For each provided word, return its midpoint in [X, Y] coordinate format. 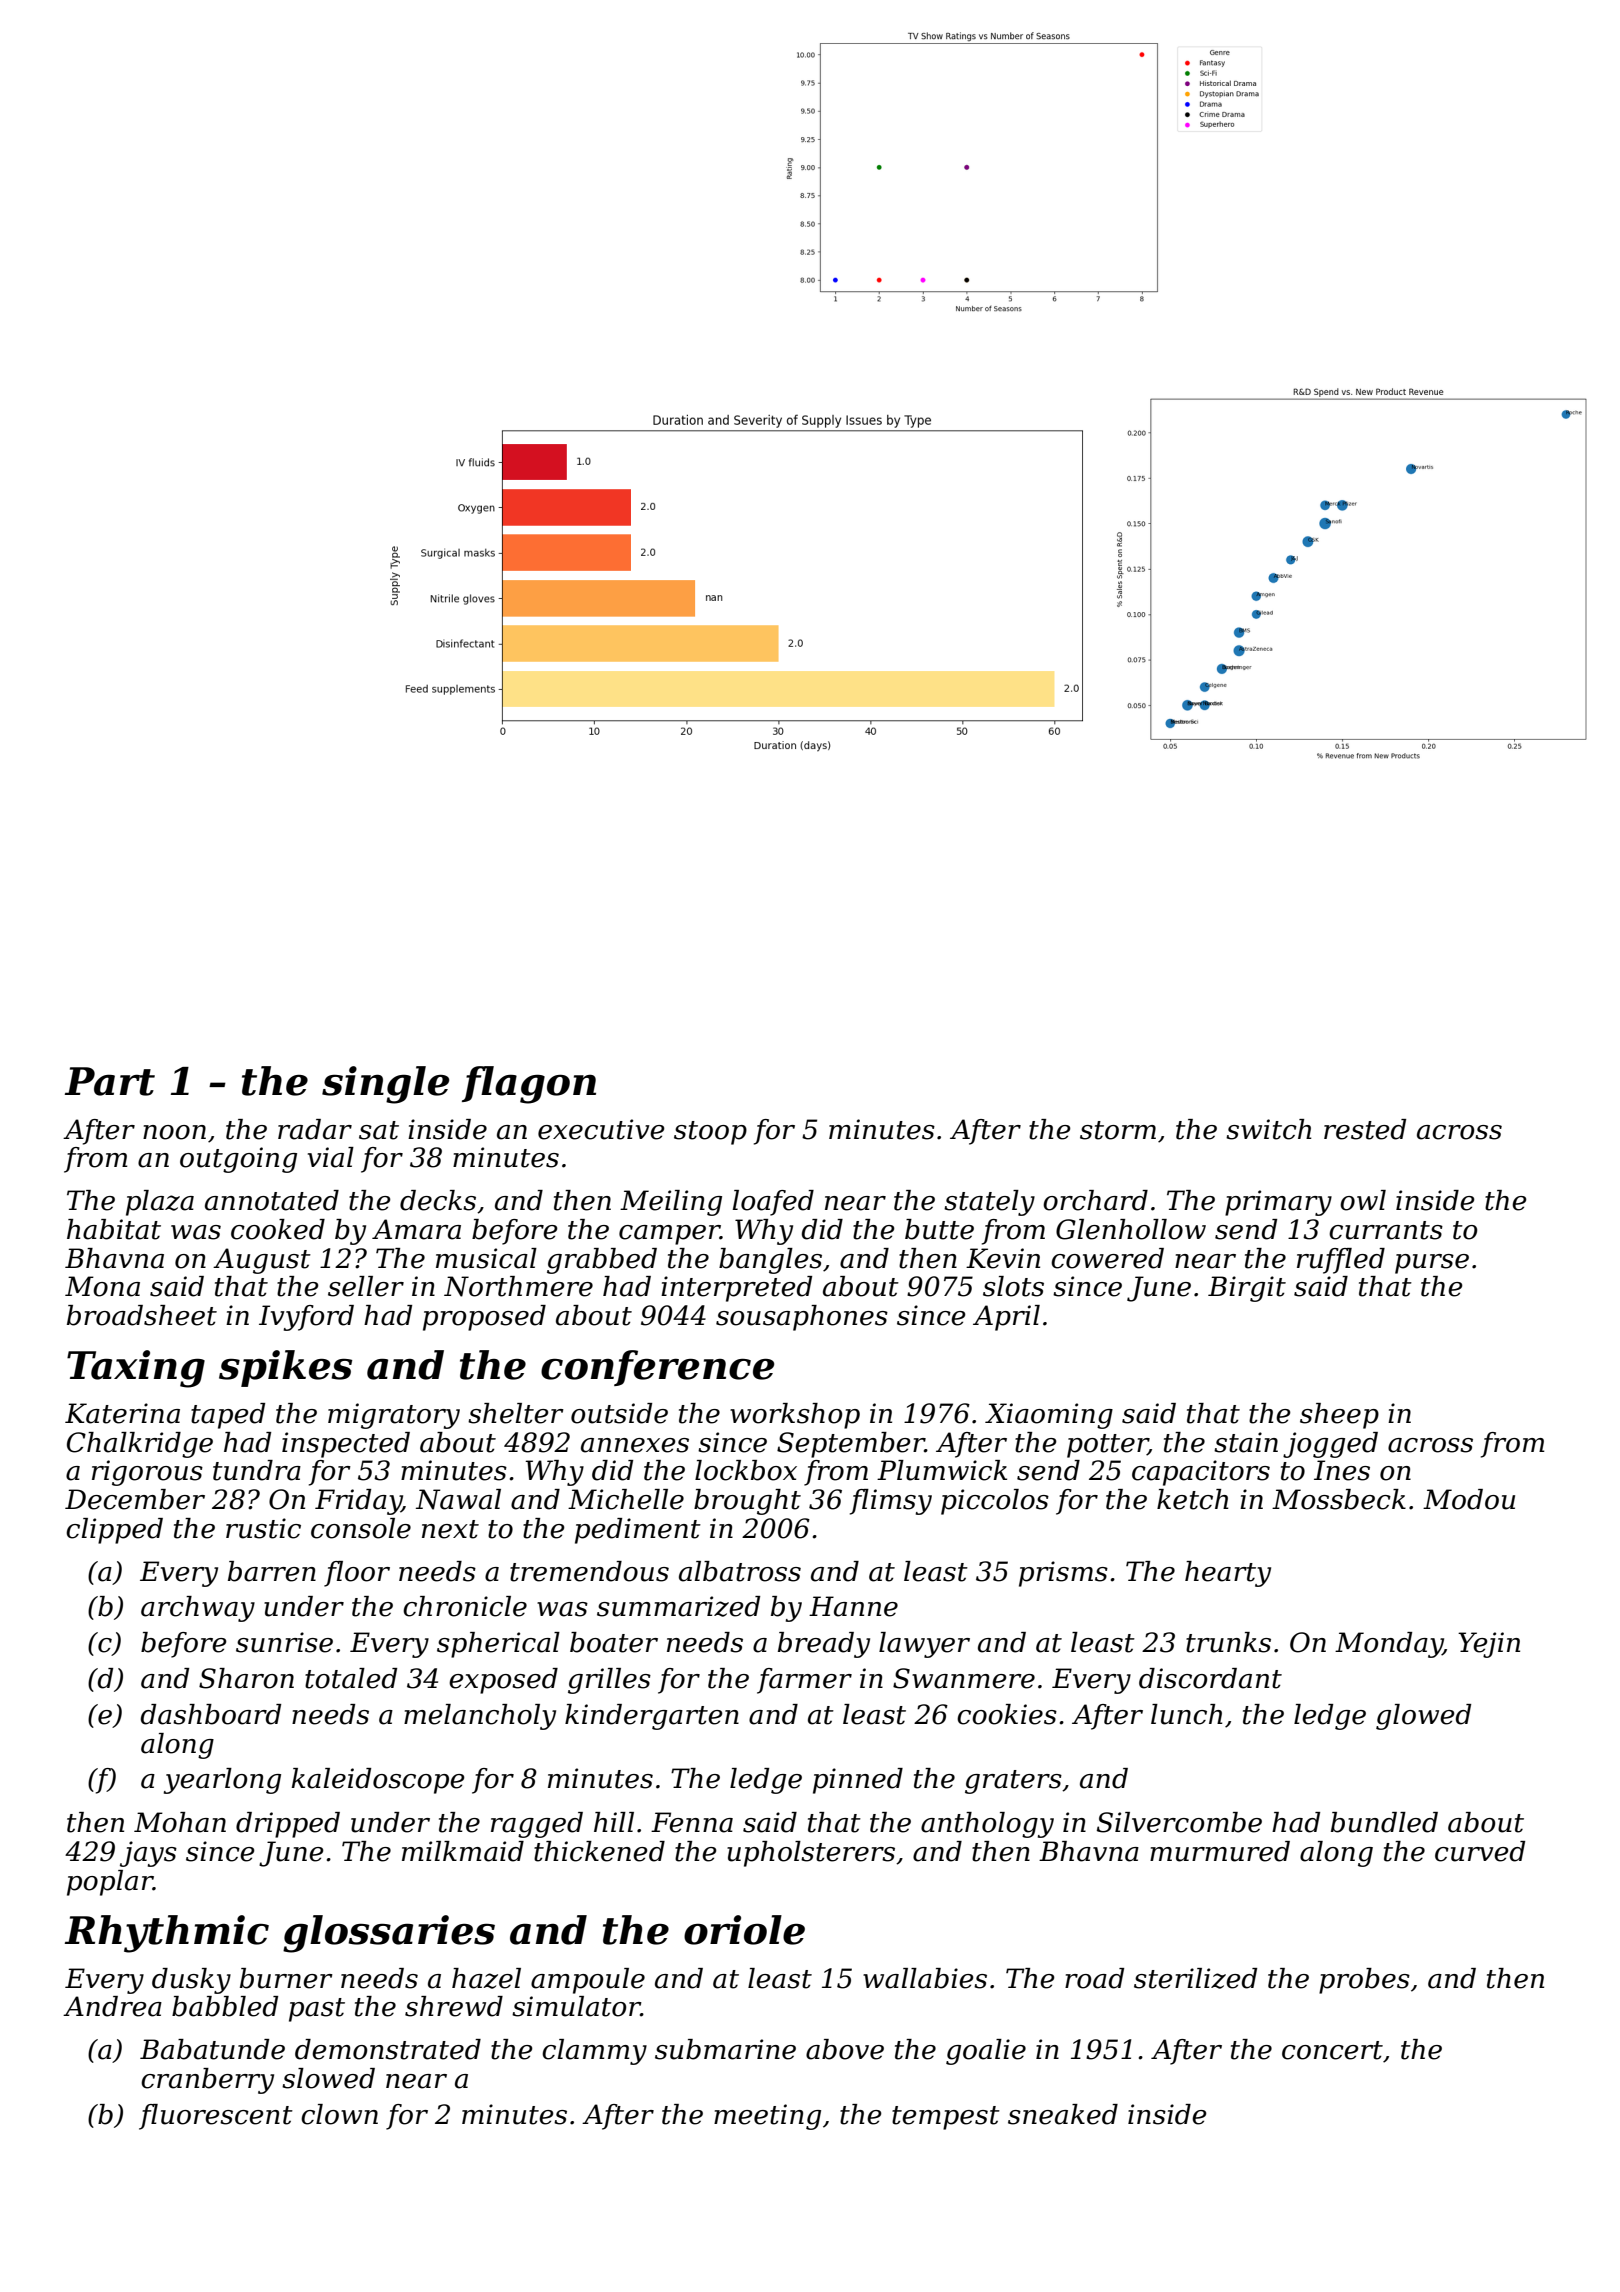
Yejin [1489, 1645]
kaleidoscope [378, 1781]
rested [1365, 1129]
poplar [110, 1883]
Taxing [136, 1369]
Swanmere [964, 1678]
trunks [1228, 1642]
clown [339, 2114]
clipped [114, 1531]
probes [1364, 1981]
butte [939, 1229]
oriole [744, 1930]
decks [438, 1200]
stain [1246, 1442]
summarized [678, 1606]
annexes [635, 1445]
